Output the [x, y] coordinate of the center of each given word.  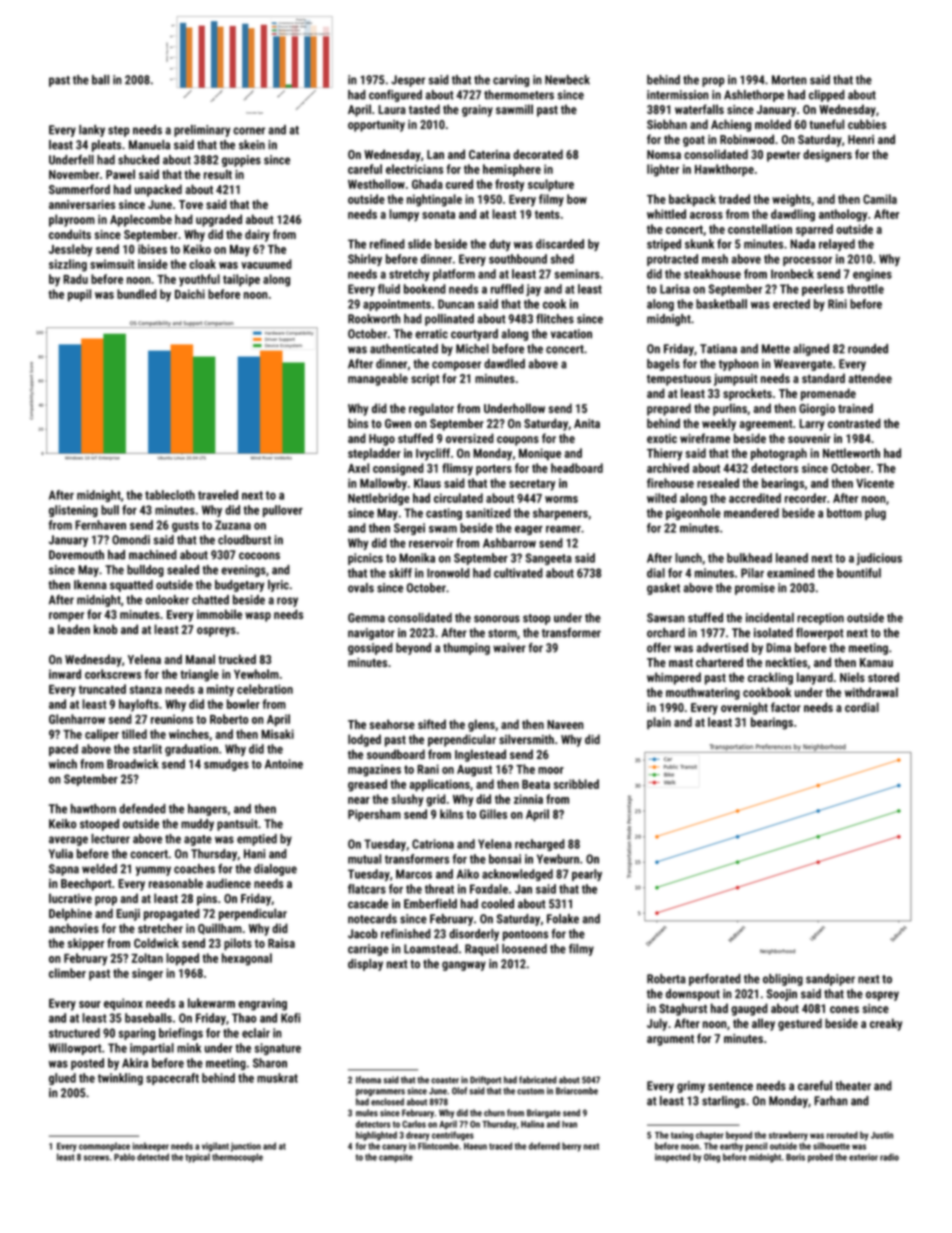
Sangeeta [549, 559]
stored [883, 677]
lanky [92, 131]
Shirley [365, 260]
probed [820, 1158]
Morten [789, 80]
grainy [477, 111]
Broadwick [133, 764]
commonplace [104, 1147]
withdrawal [871, 692]
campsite [396, 1158]
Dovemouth [76, 555]
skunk [699, 244]
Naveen [565, 724]
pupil [79, 295]
